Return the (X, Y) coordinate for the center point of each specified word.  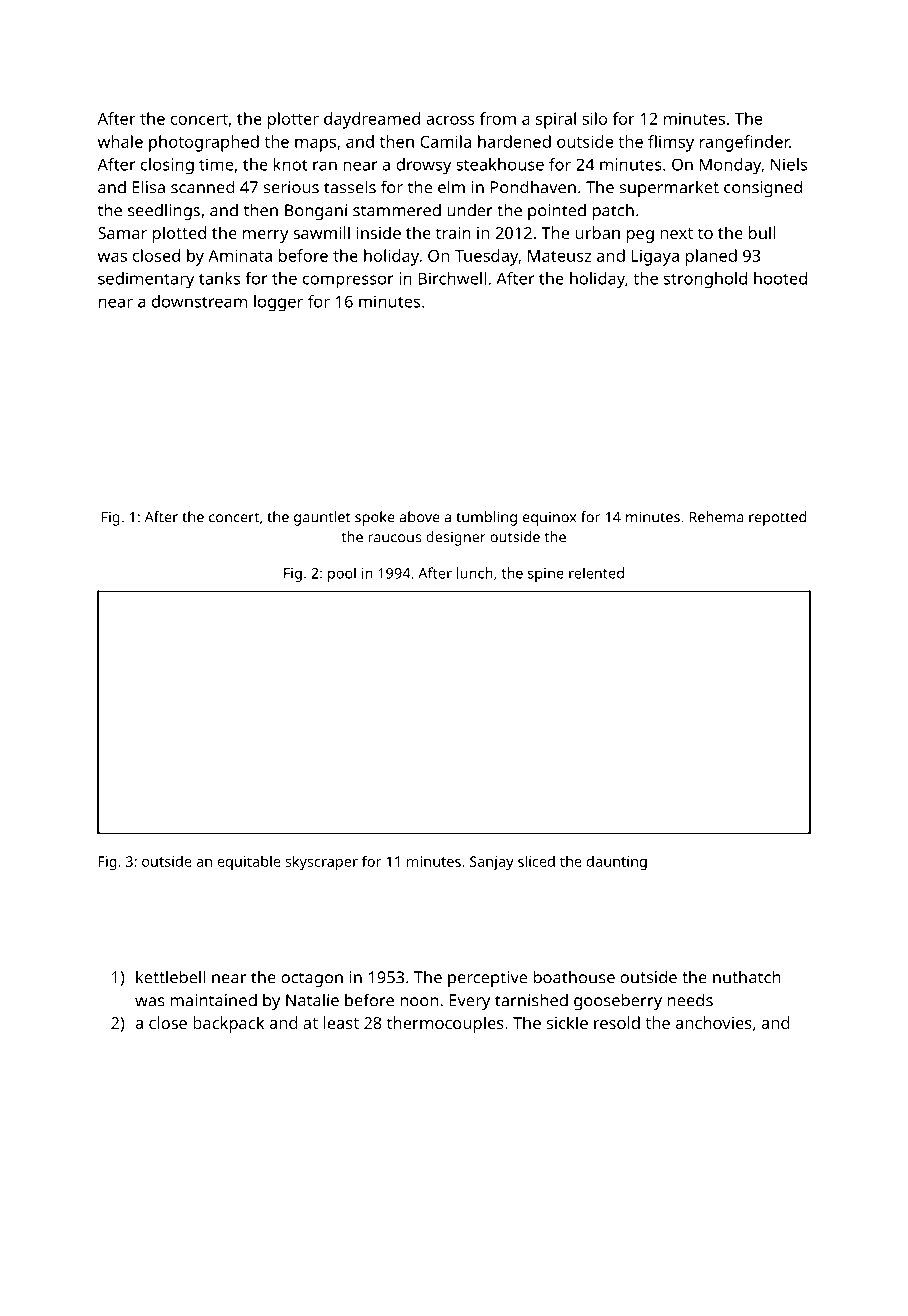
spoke (375, 518)
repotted (777, 518)
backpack (228, 1024)
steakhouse (500, 164)
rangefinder (744, 143)
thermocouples (445, 1024)
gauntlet (322, 518)
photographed (204, 143)
